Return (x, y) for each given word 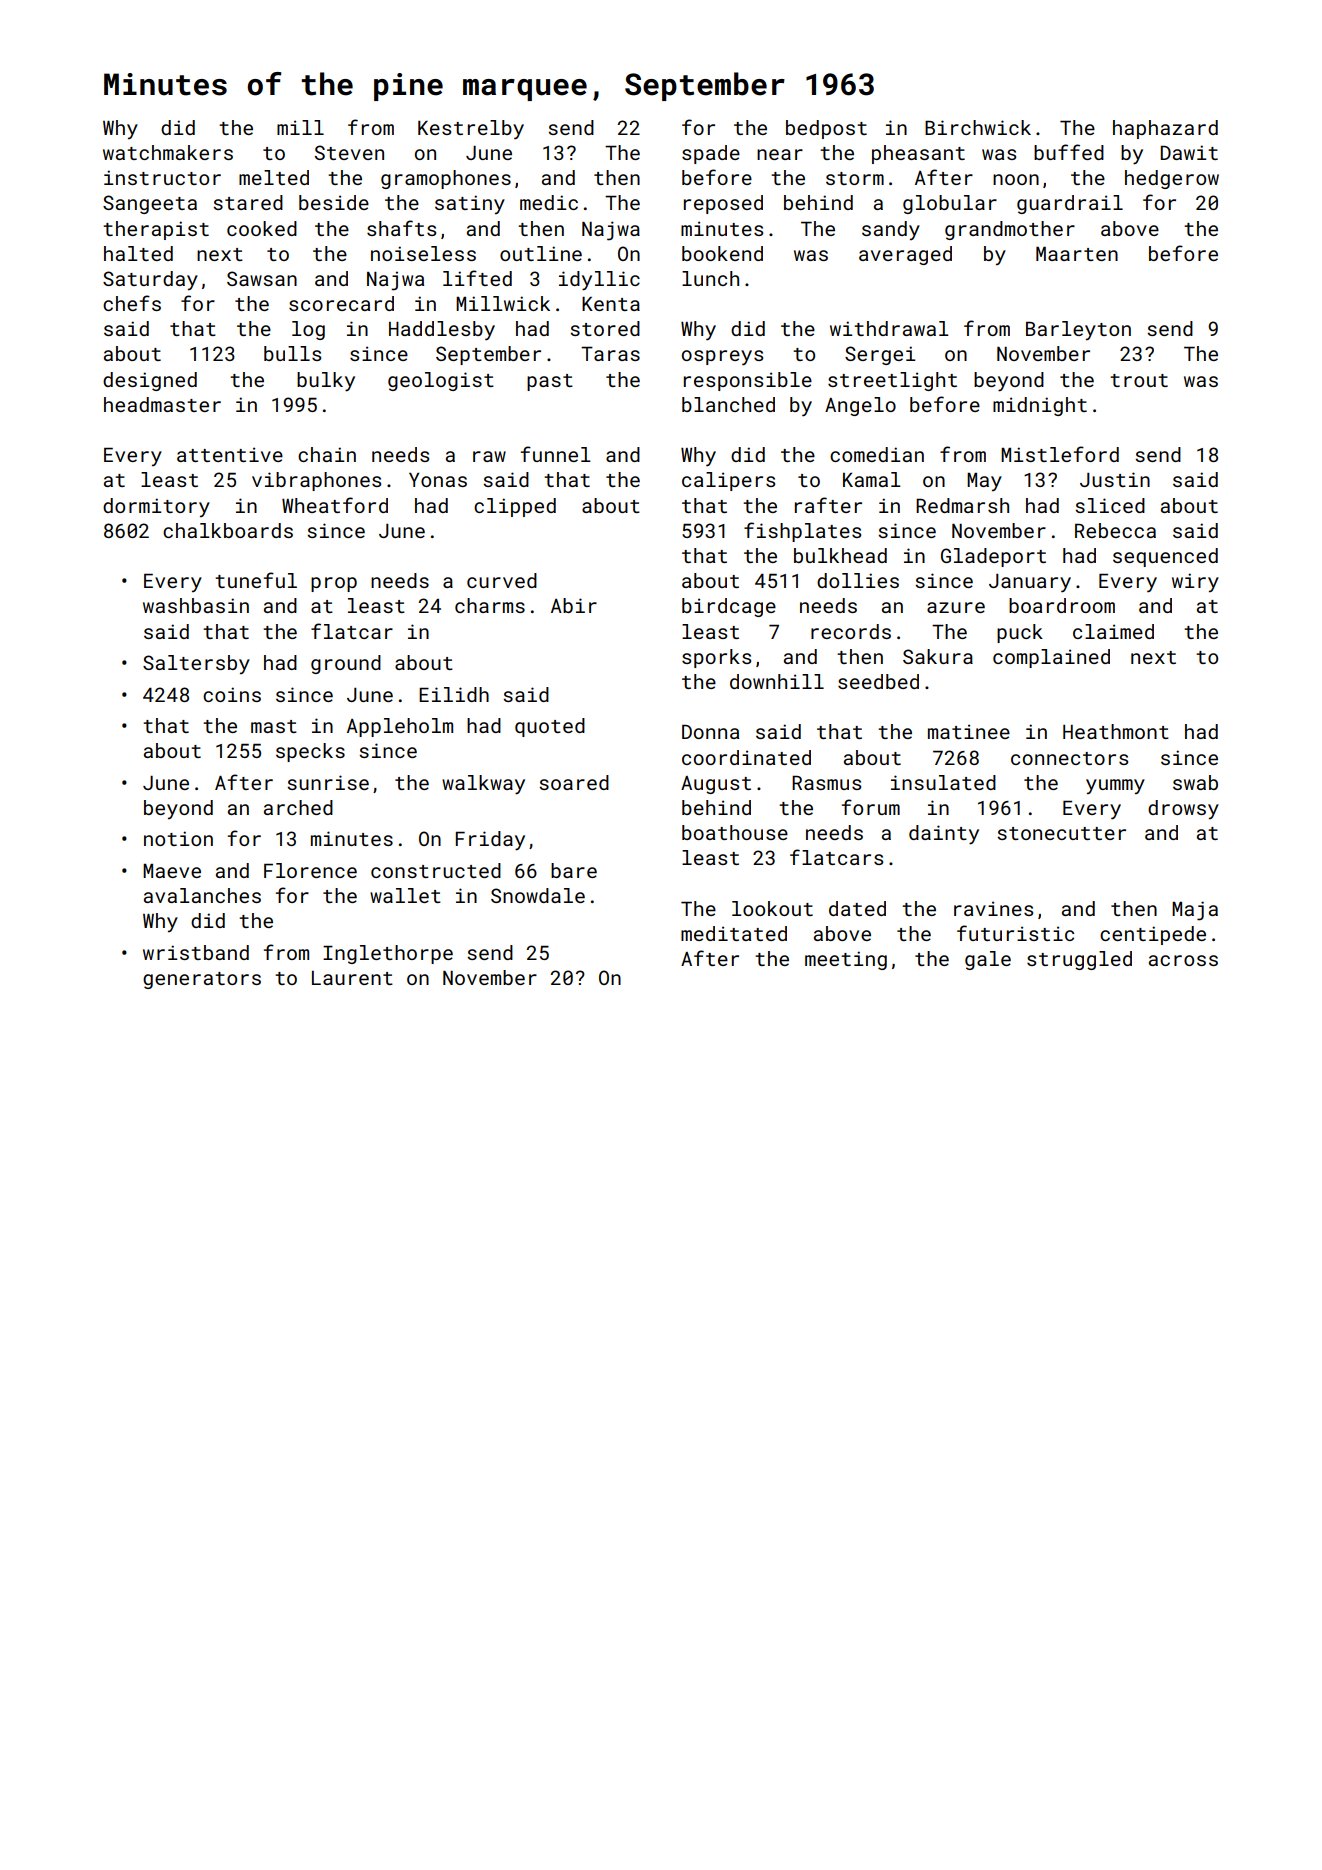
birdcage (729, 607)
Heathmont (1116, 731)
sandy (891, 230)
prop (334, 584)
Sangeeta (150, 204)
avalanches (202, 895)
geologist (441, 381)
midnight (1040, 406)
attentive (230, 454)
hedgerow (1172, 179)
